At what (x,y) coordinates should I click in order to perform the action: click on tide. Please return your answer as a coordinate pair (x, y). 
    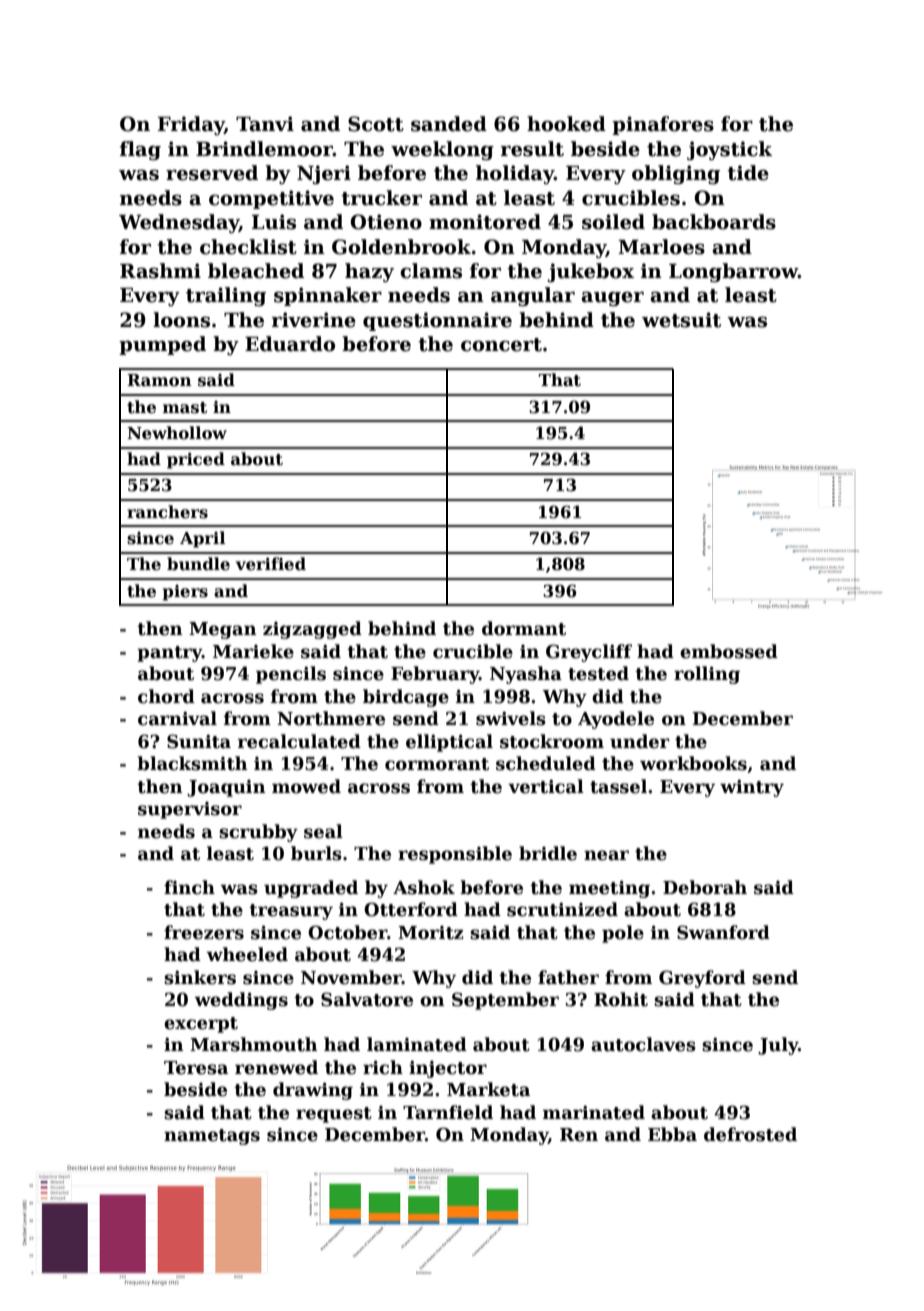
    Looking at the image, I should click on (748, 173).
